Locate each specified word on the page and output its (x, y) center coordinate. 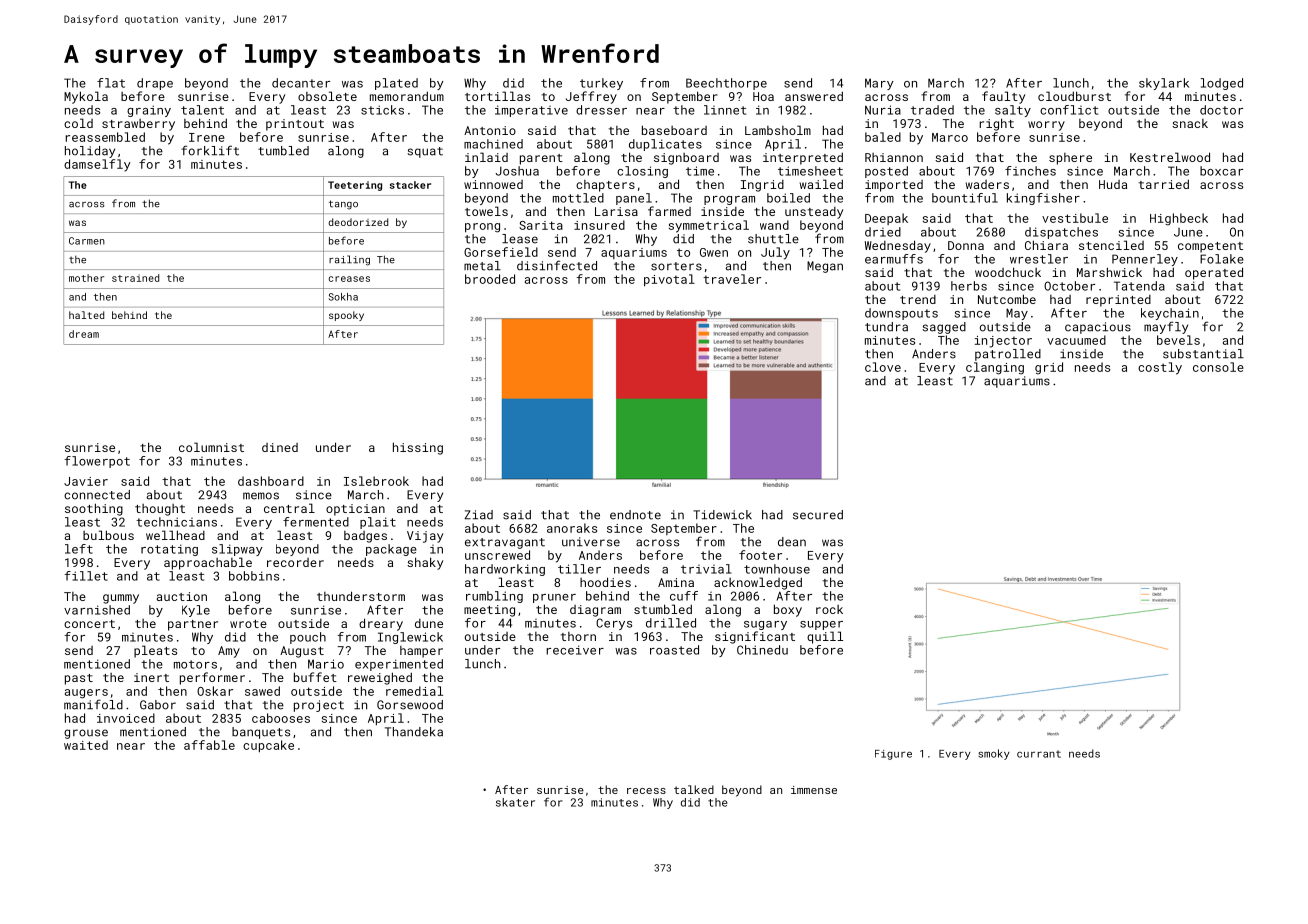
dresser (601, 110)
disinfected (557, 265)
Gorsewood (410, 705)
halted (86, 315)
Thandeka (414, 732)
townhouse (777, 569)
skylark (1164, 84)
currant (1039, 754)
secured (818, 515)
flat (111, 83)
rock (829, 609)
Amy (229, 652)
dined (280, 447)
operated (1214, 273)
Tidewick (722, 515)
